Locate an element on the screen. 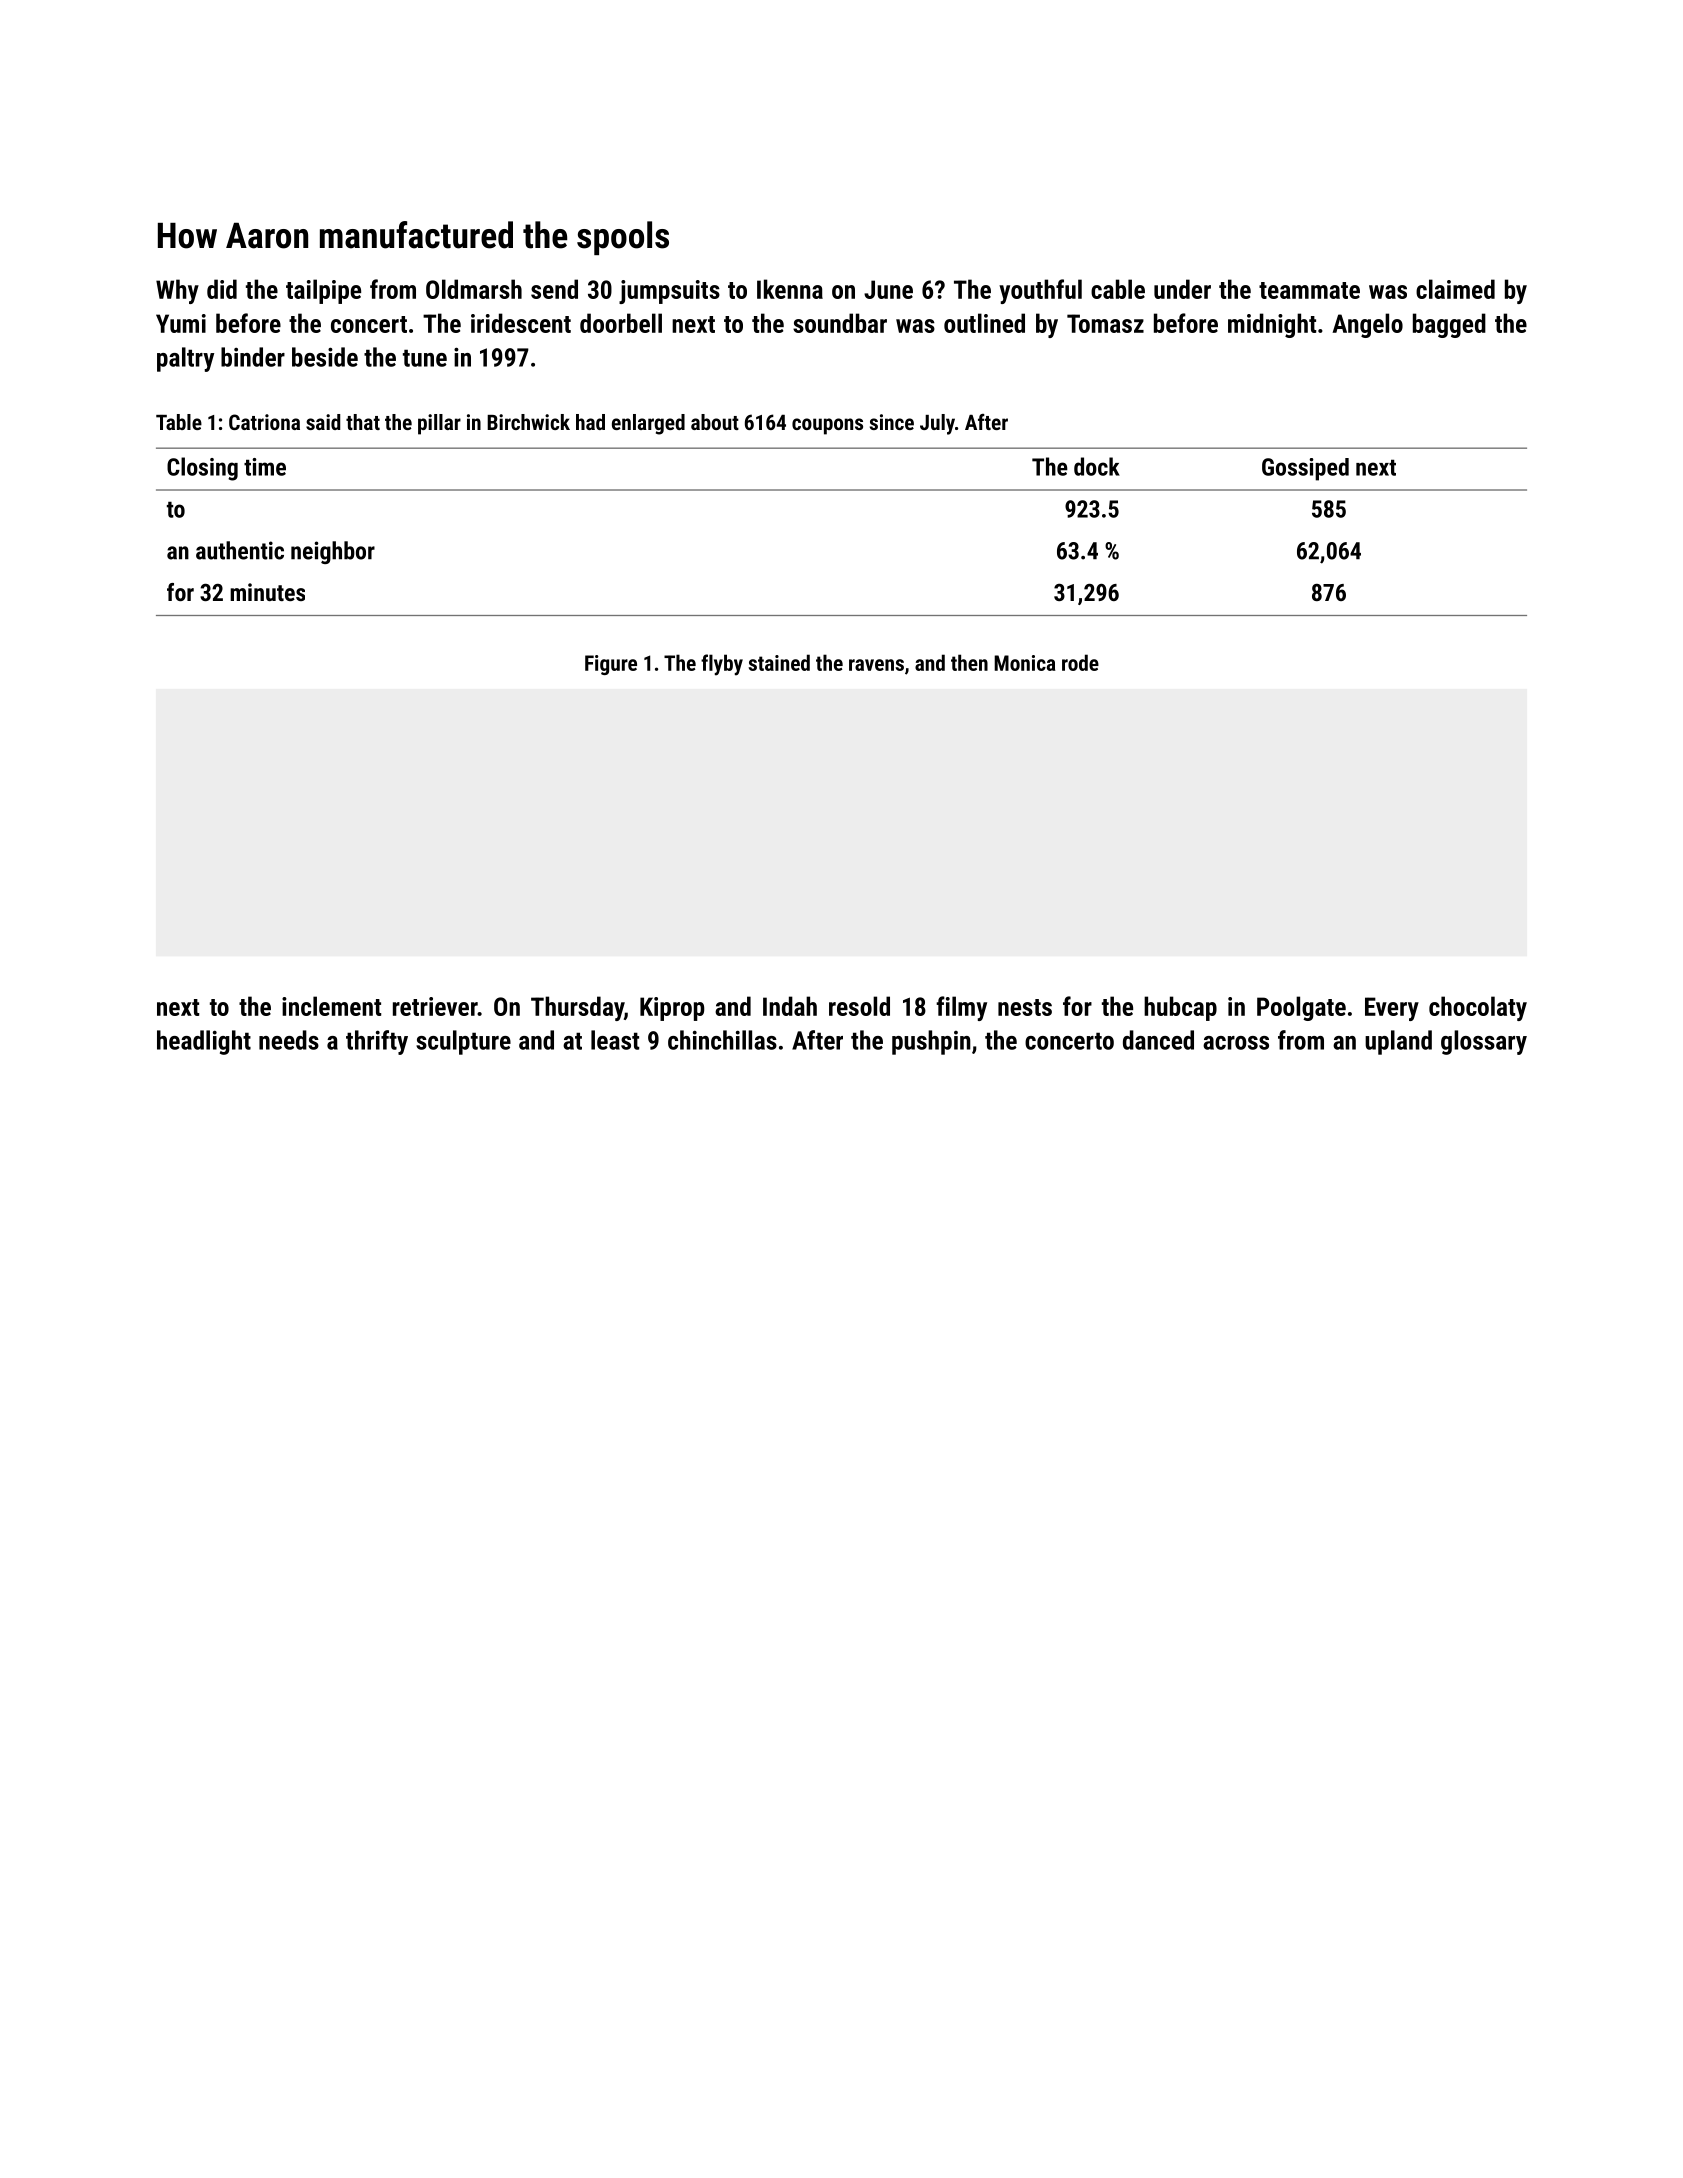 The image size is (1683, 2178). inclement is located at coordinates (331, 1006).
